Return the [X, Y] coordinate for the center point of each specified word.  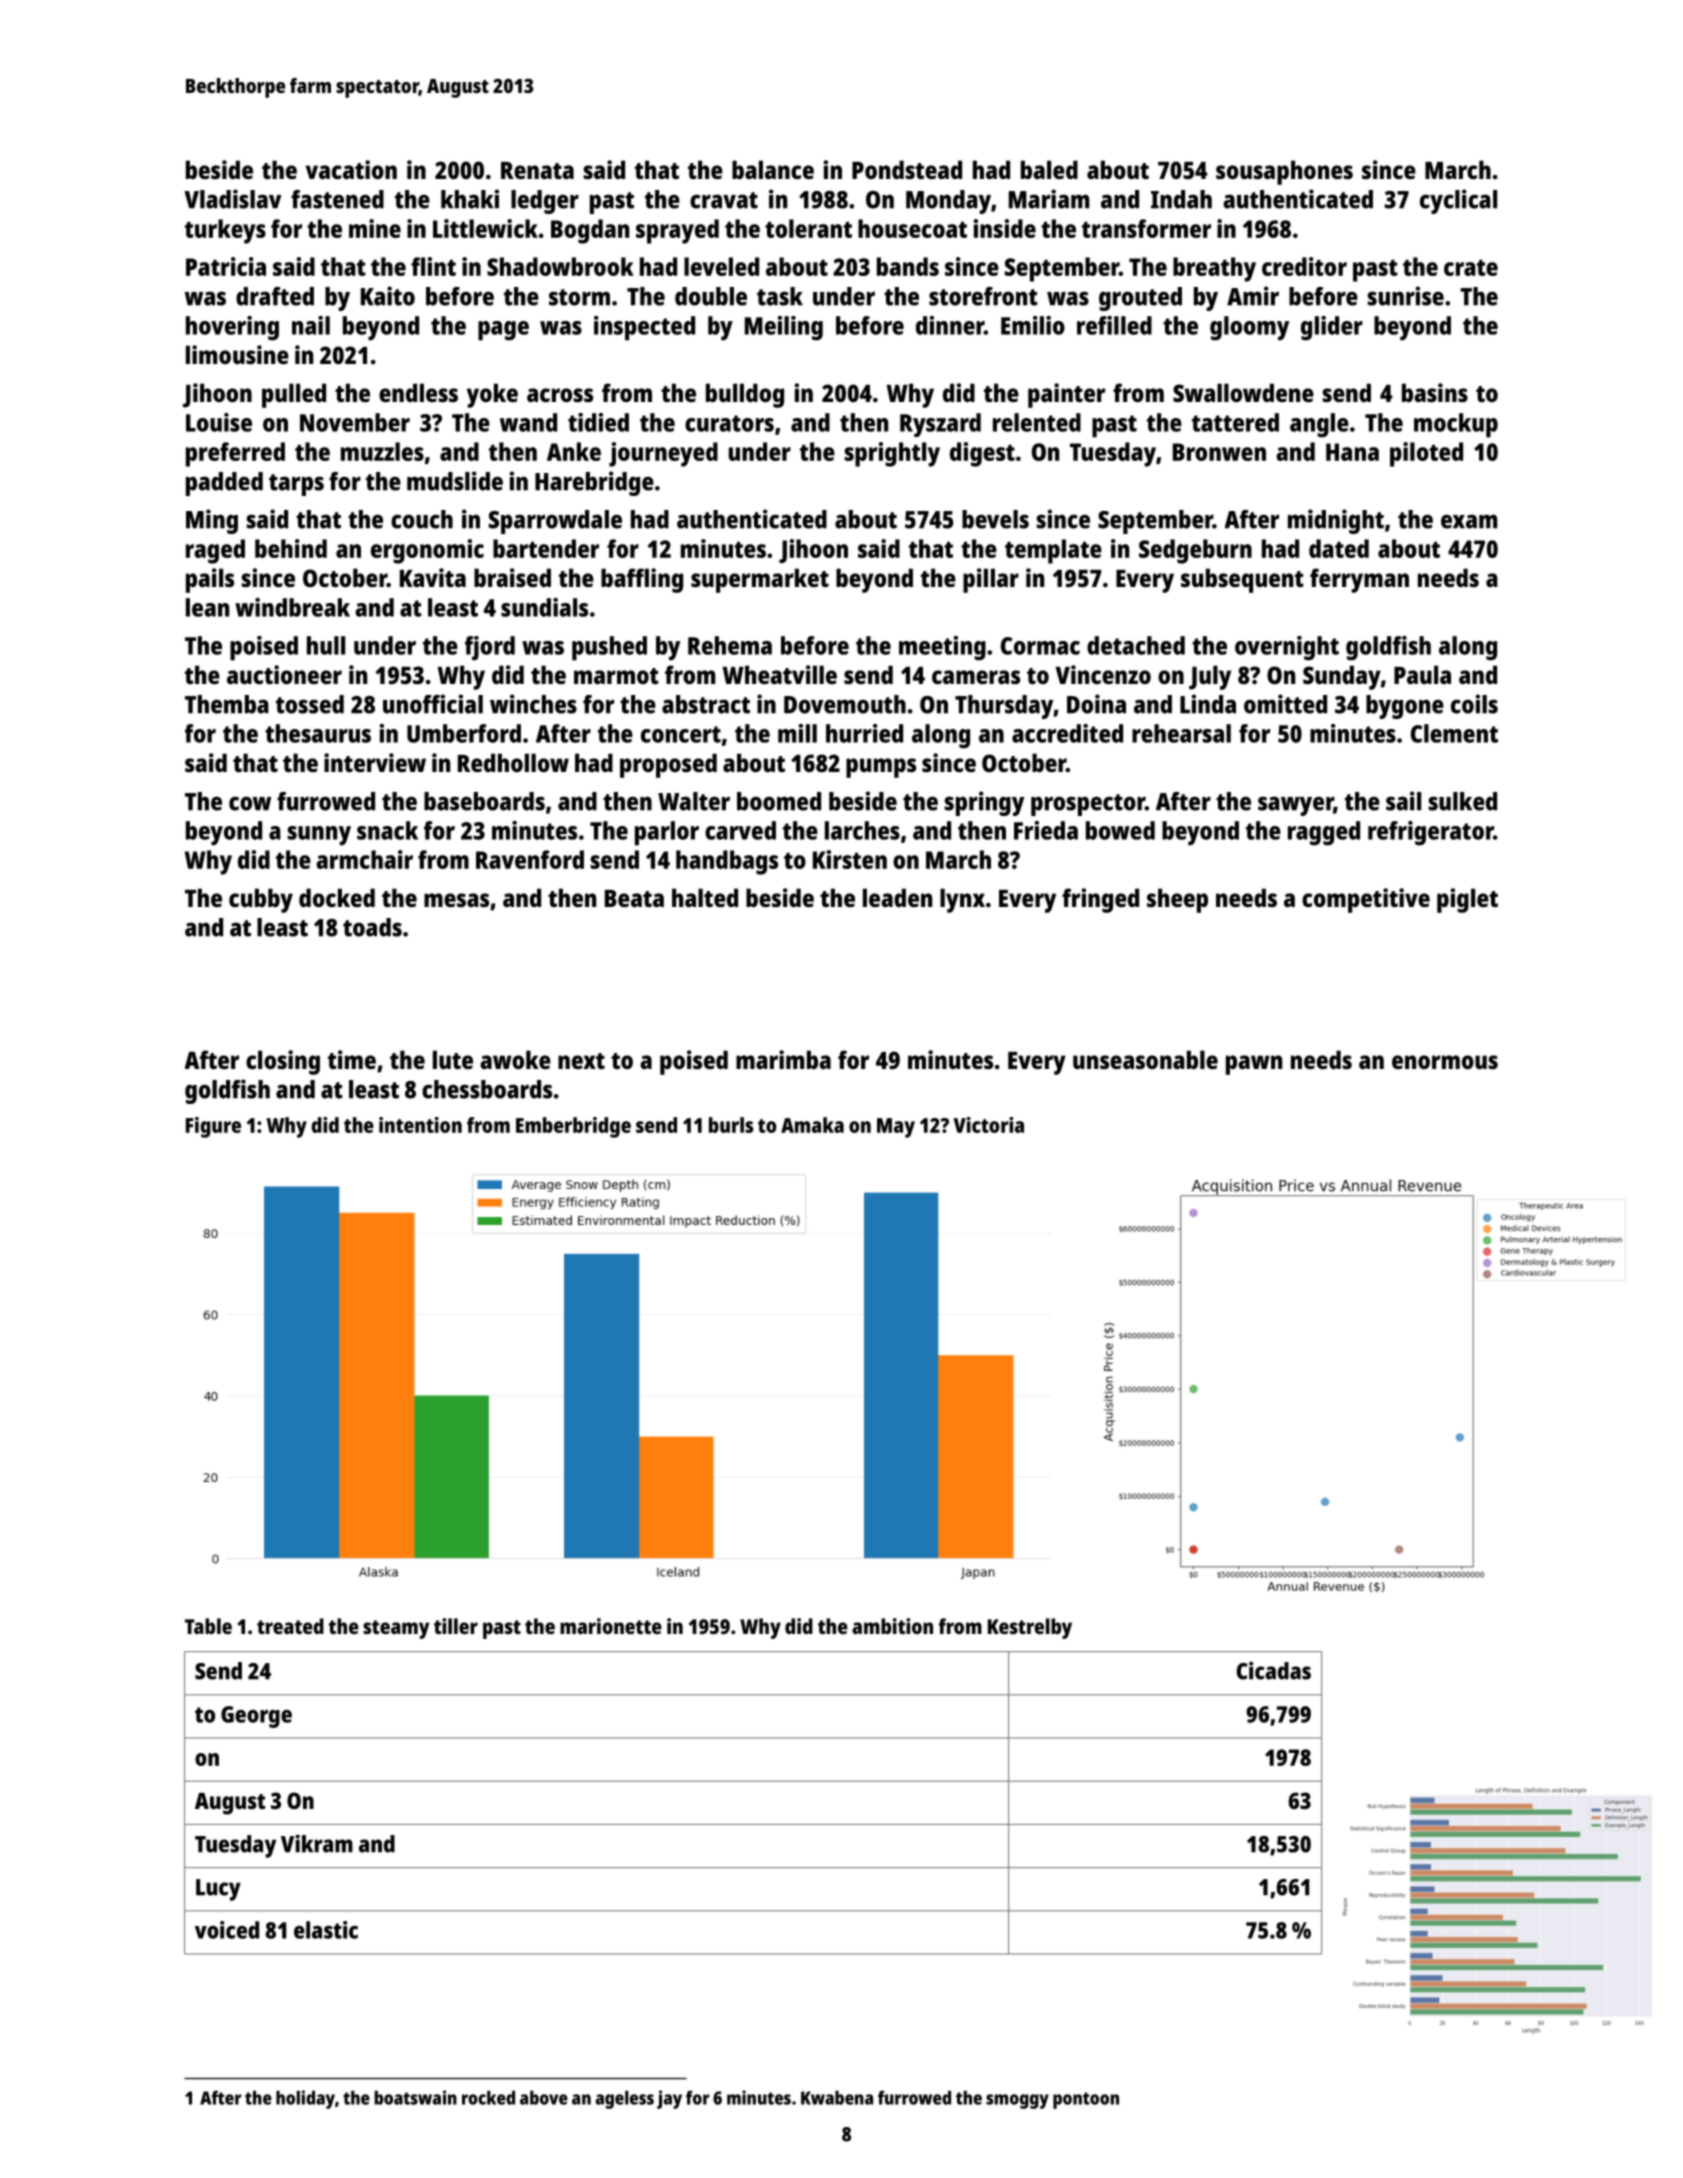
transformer [1146, 228]
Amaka [812, 1125]
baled [1049, 169]
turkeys [225, 231]
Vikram [317, 1843]
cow [250, 803]
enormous [1445, 1062]
